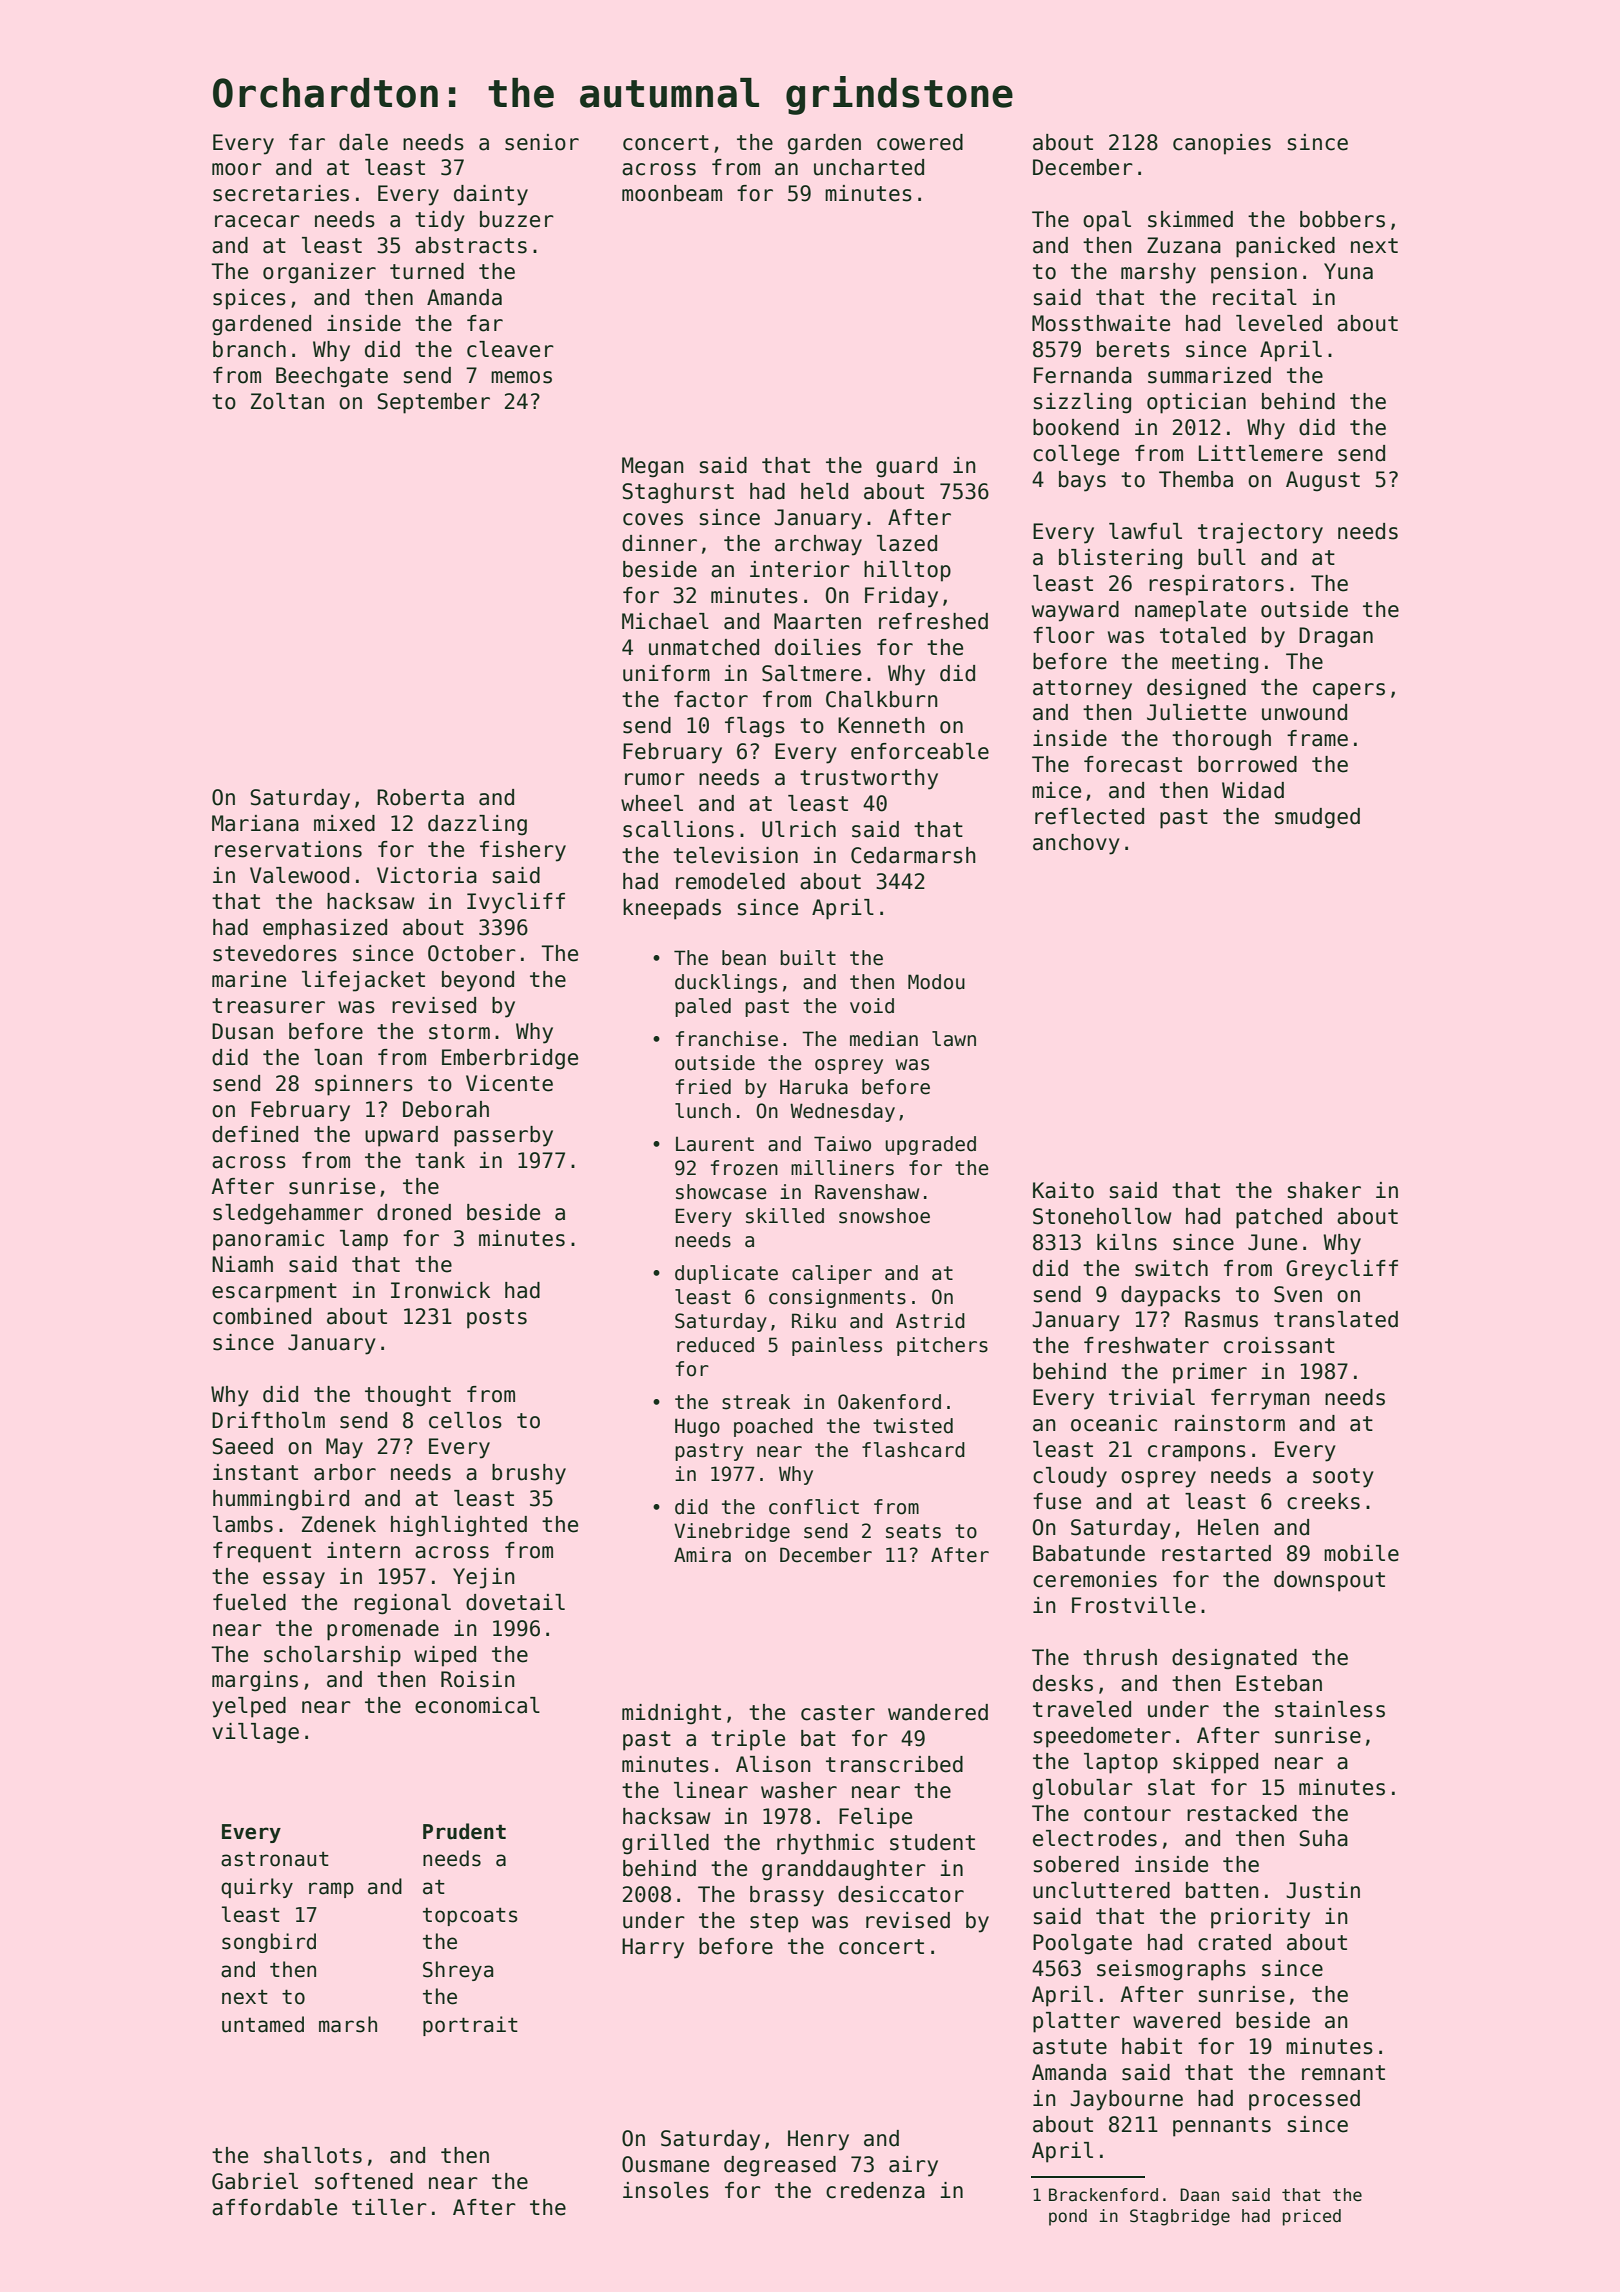 The width and height of the screenshot is (1620, 2292). Describe the element at coordinates (814, 1507) in the screenshot. I see `conflict` at that location.
